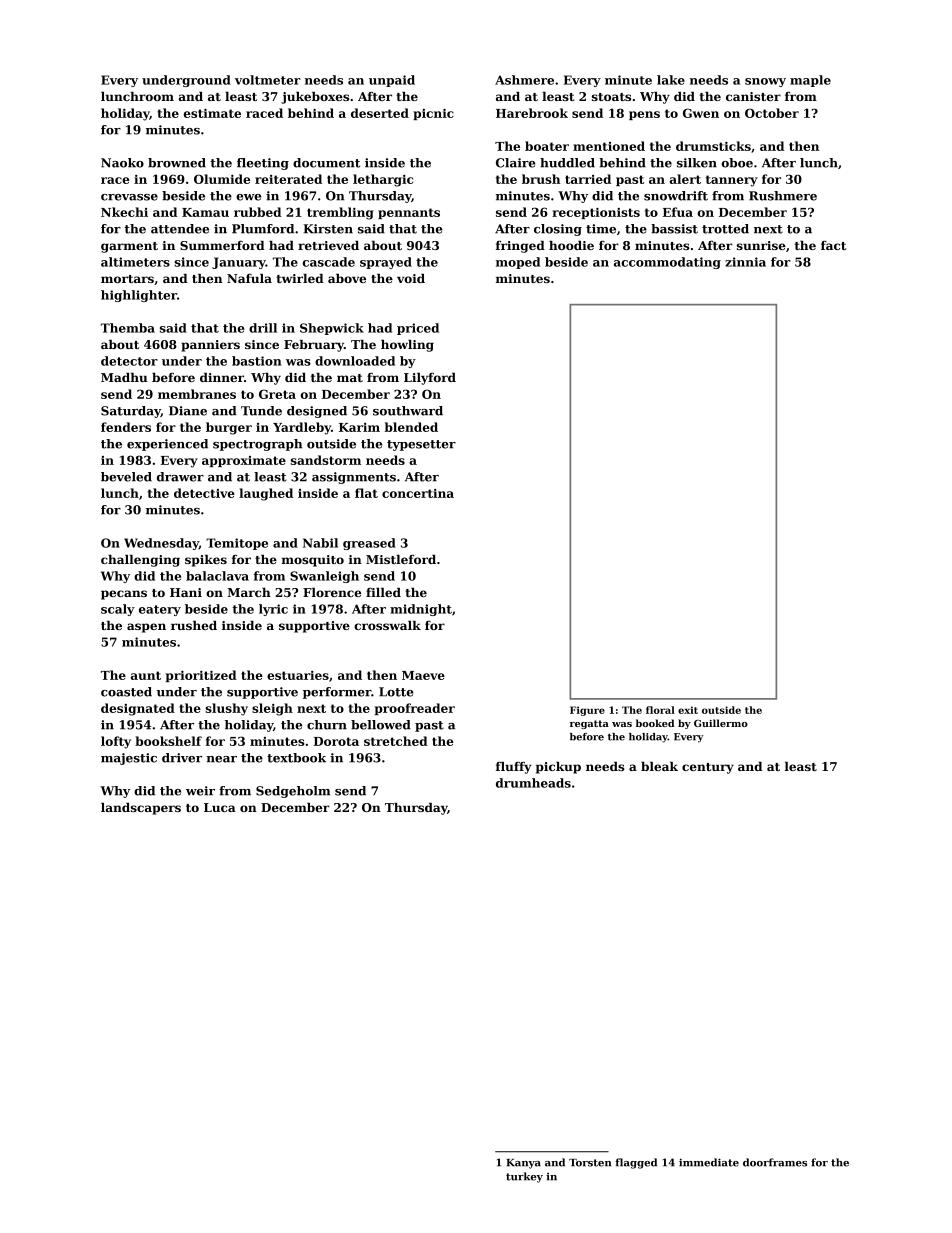 This screenshot has height=1233, width=952. What do you see at coordinates (129, 361) in the screenshot?
I see `detector` at bounding box center [129, 361].
